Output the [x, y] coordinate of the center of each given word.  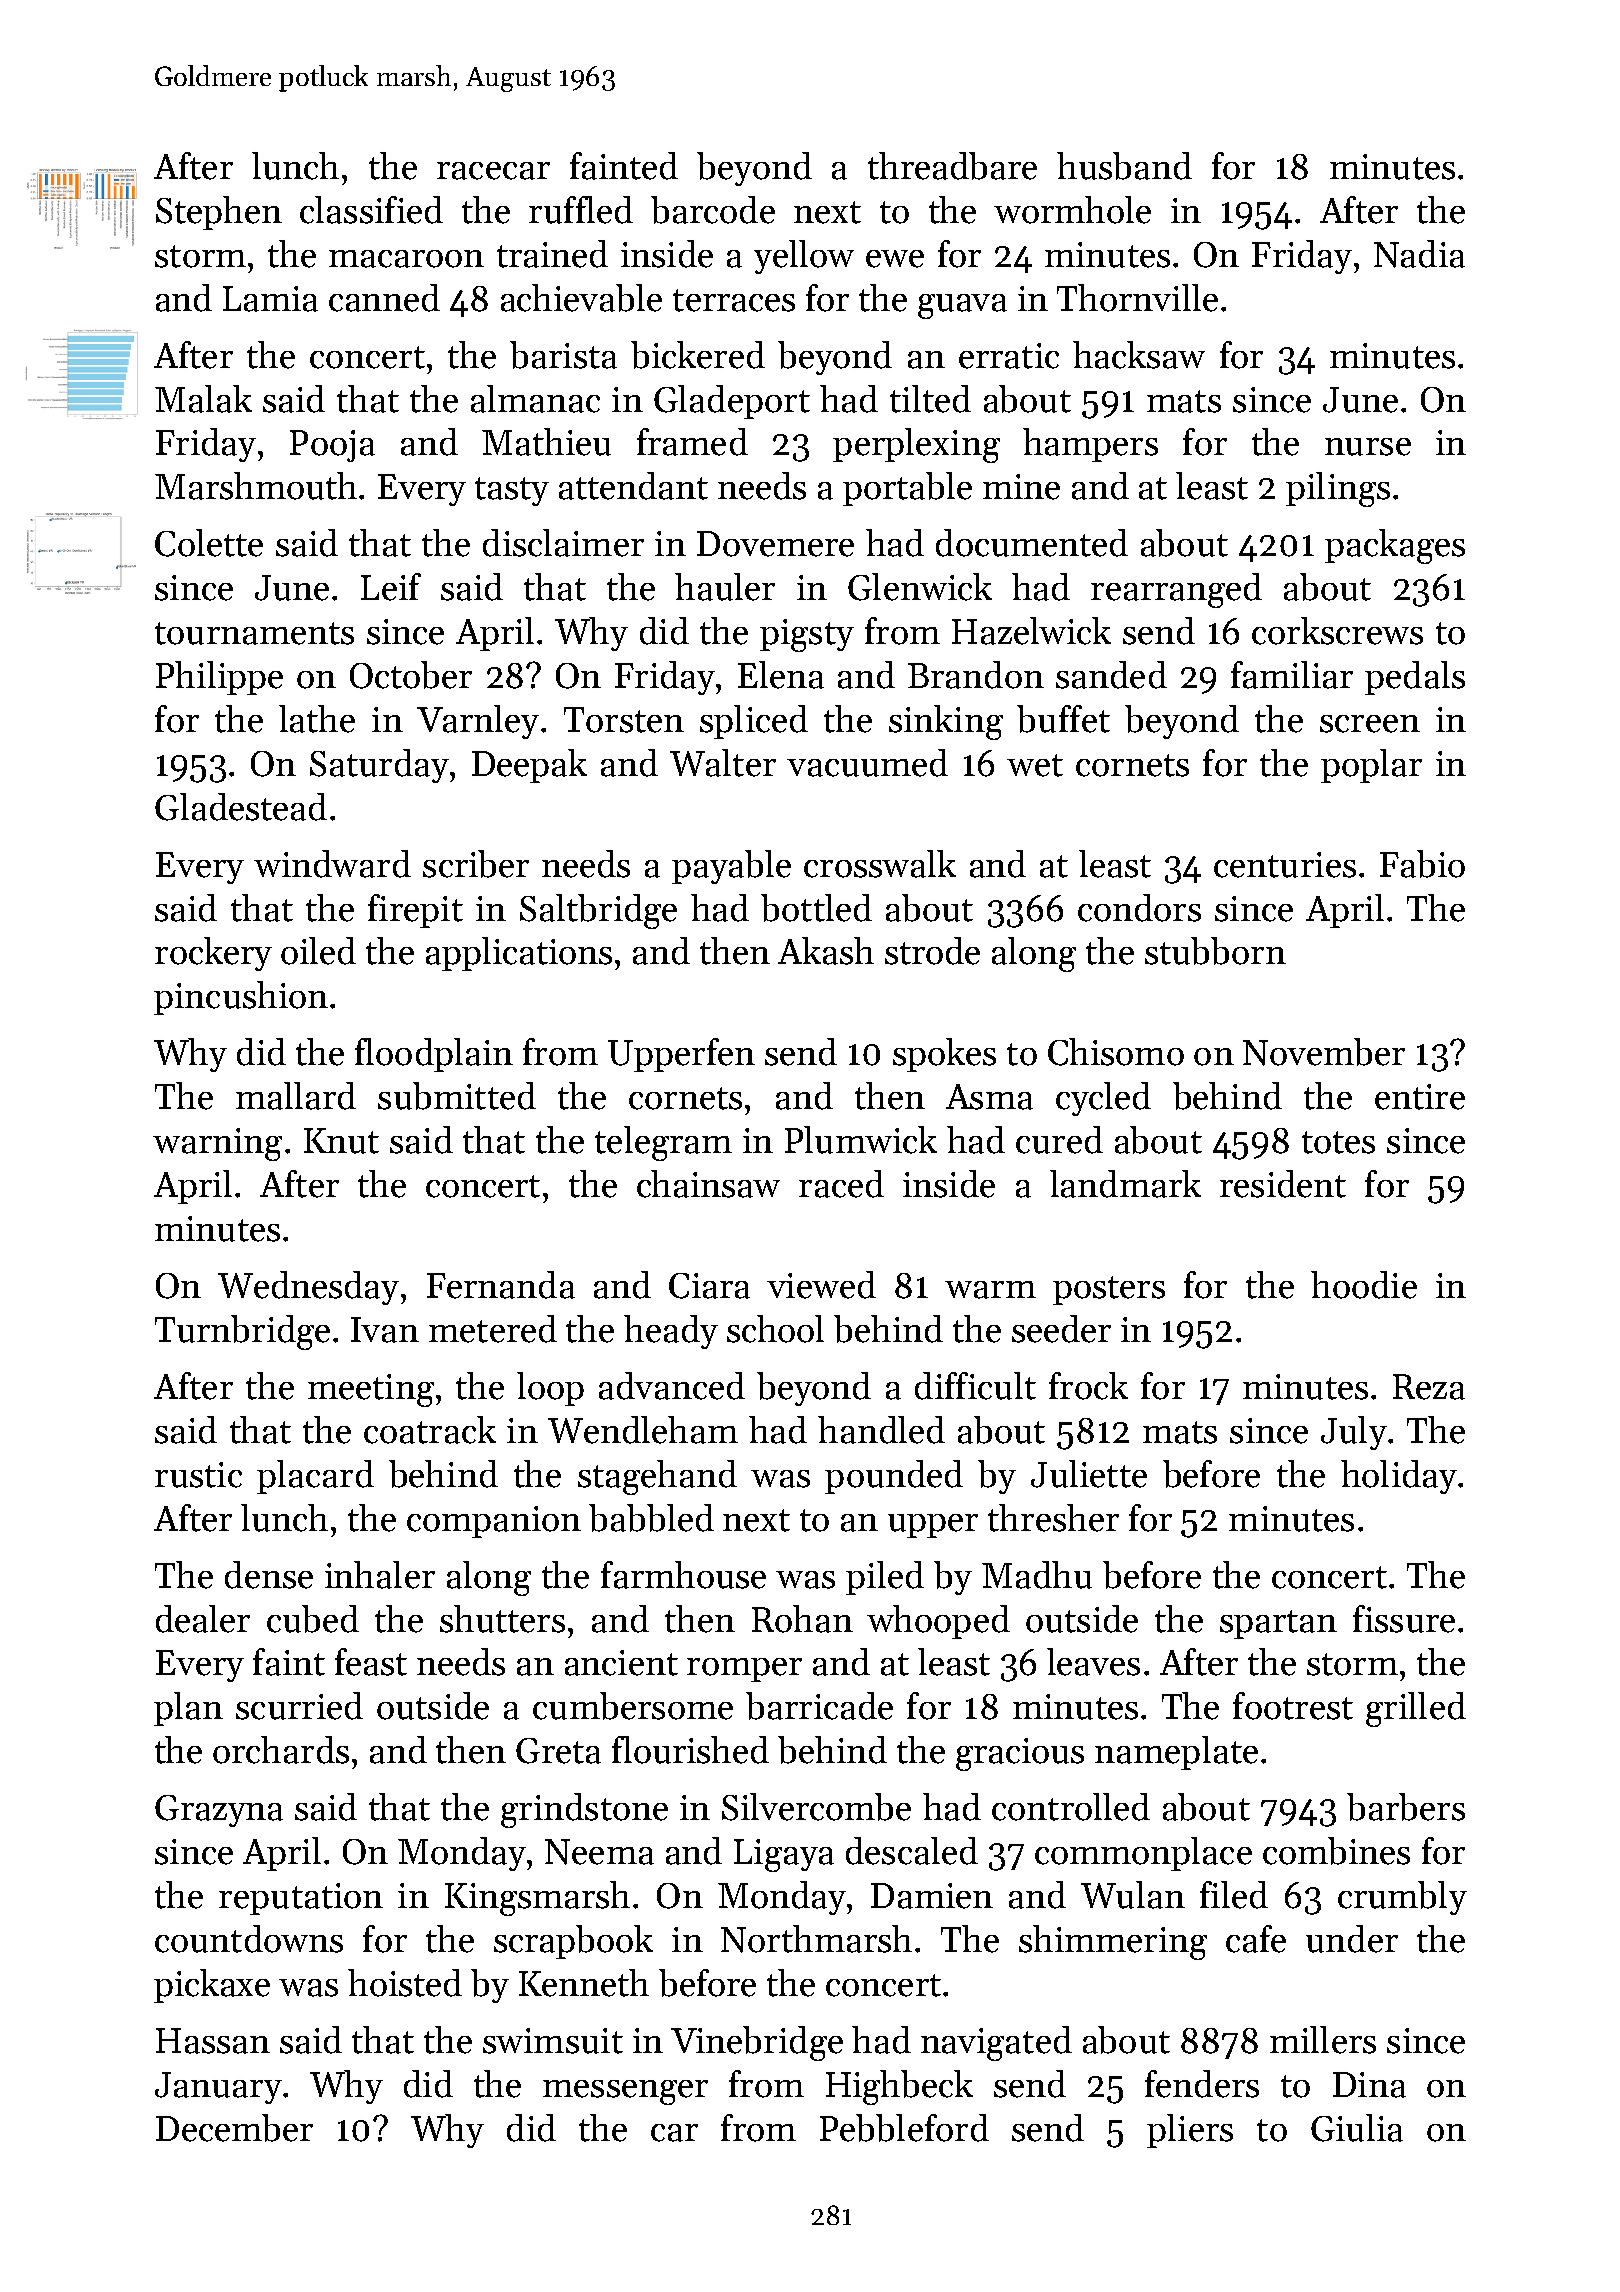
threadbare [952, 166]
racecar [493, 171]
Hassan [213, 2041]
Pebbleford [904, 2128]
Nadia [1419, 254]
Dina [1369, 2085]
